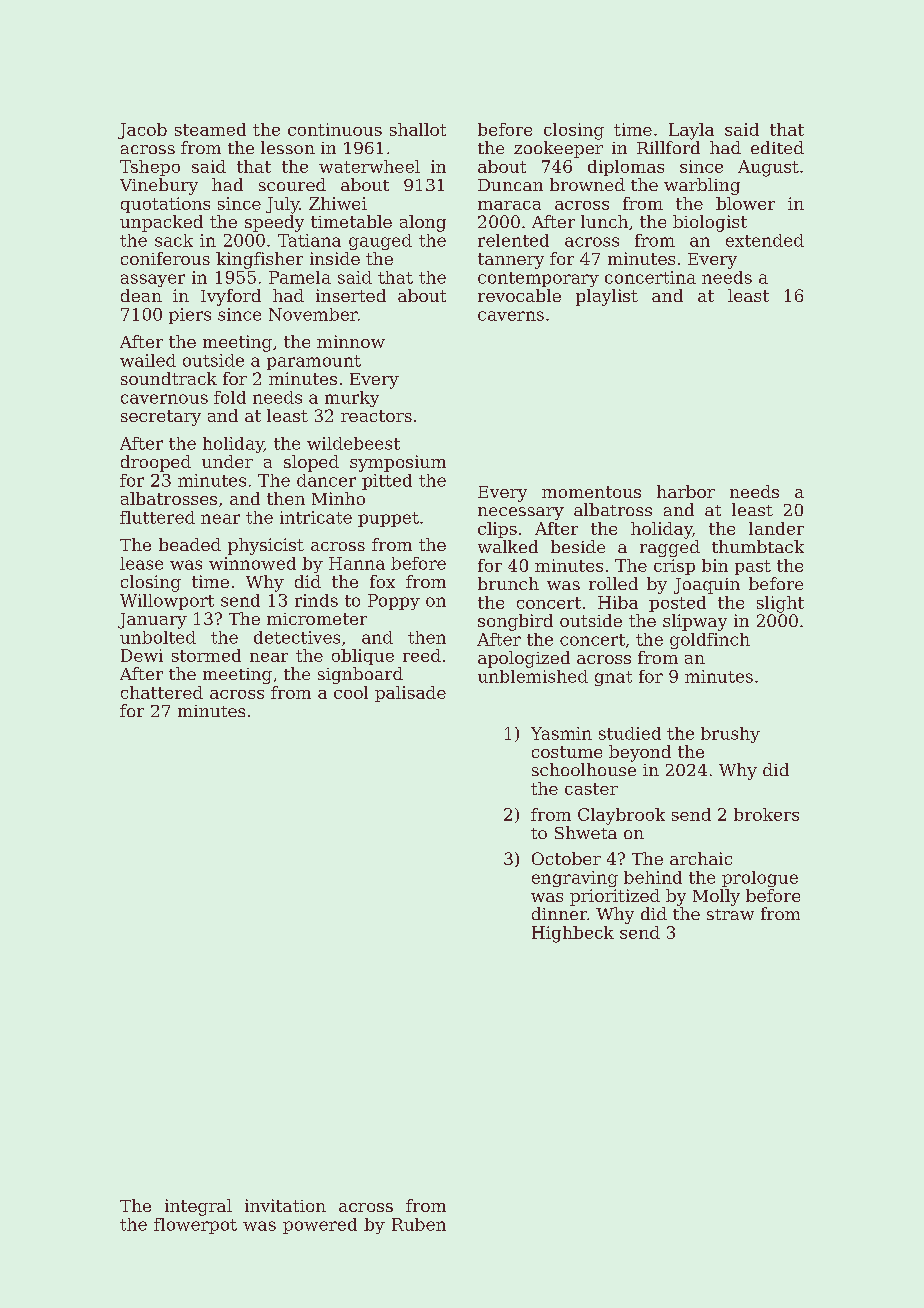 This screenshot has width=924, height=1308. What do you see at coordinates (210, 129) in the screenshot?
I see `steamed` at bounding box center [210, 129].
